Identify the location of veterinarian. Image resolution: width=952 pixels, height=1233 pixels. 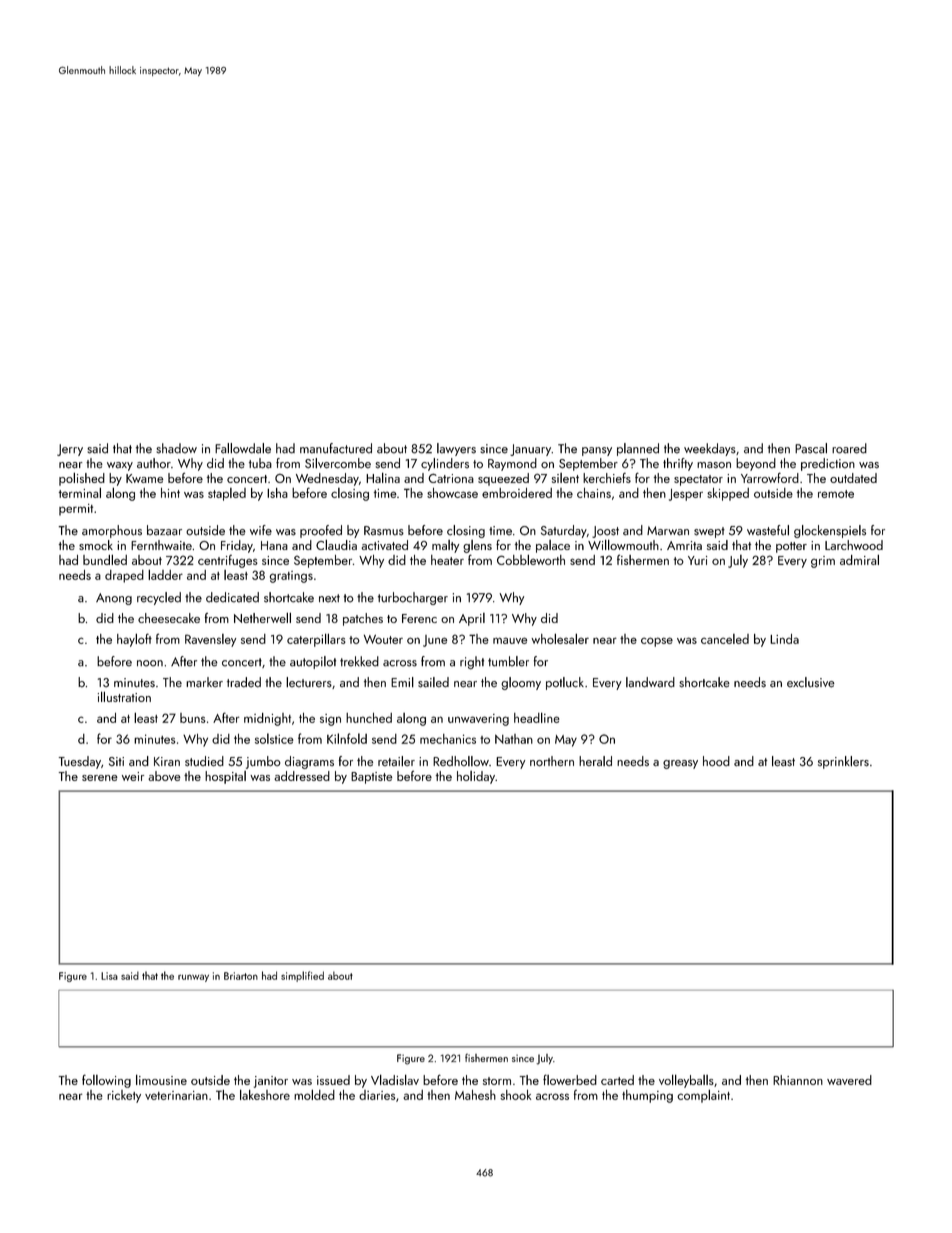
(176, 1095).
